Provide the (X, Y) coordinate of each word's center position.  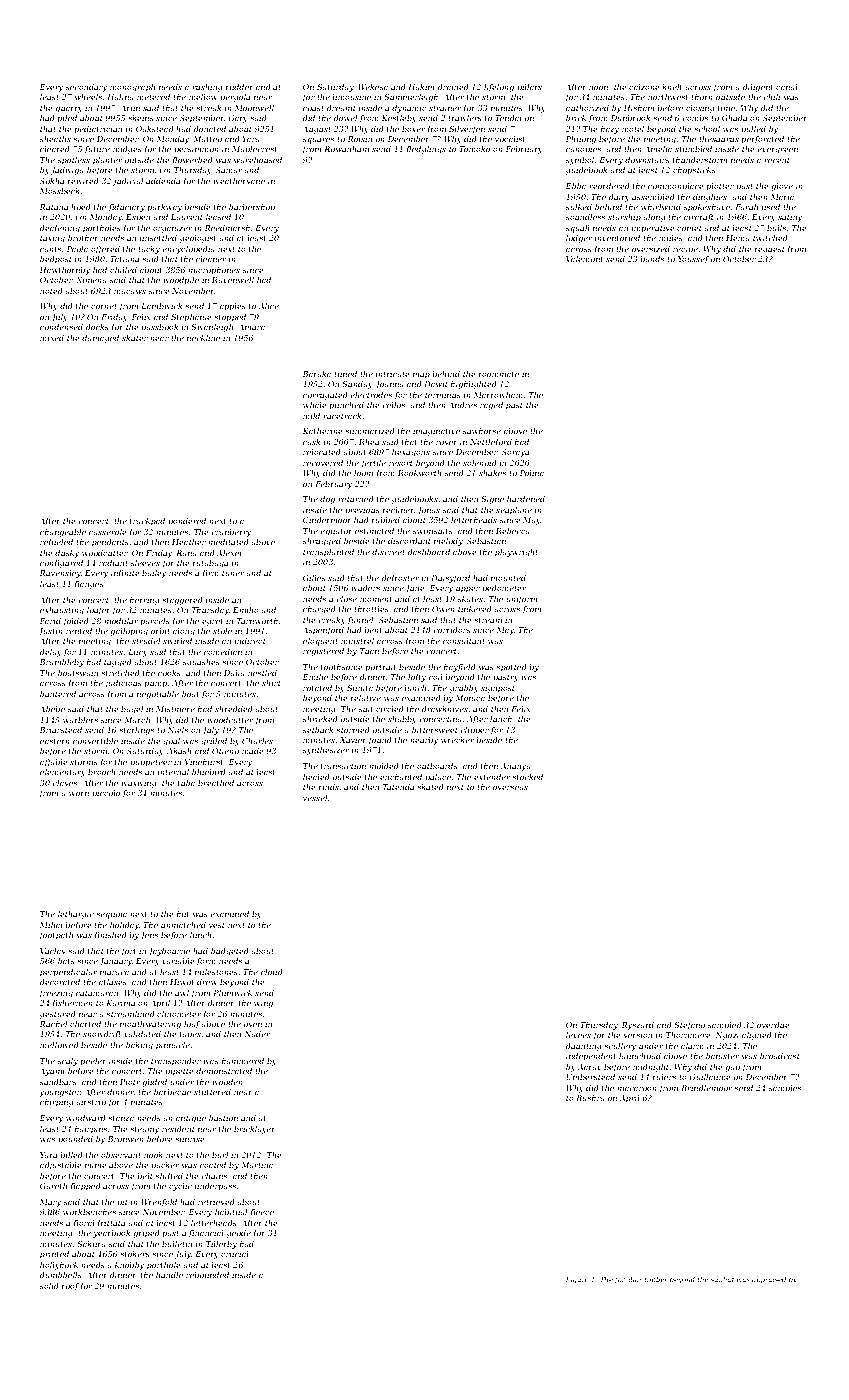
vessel (315, 798)
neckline (203, 338)
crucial (235, 1254)
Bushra (590, 1098)
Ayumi (52, 1072)
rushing (207, 88)
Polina (532, 473)
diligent (757, 88)
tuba (186, 783)
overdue (773, 1025)
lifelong (499, 88)
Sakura (91, 1244)
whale (315, 405)
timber (656, 1279)
